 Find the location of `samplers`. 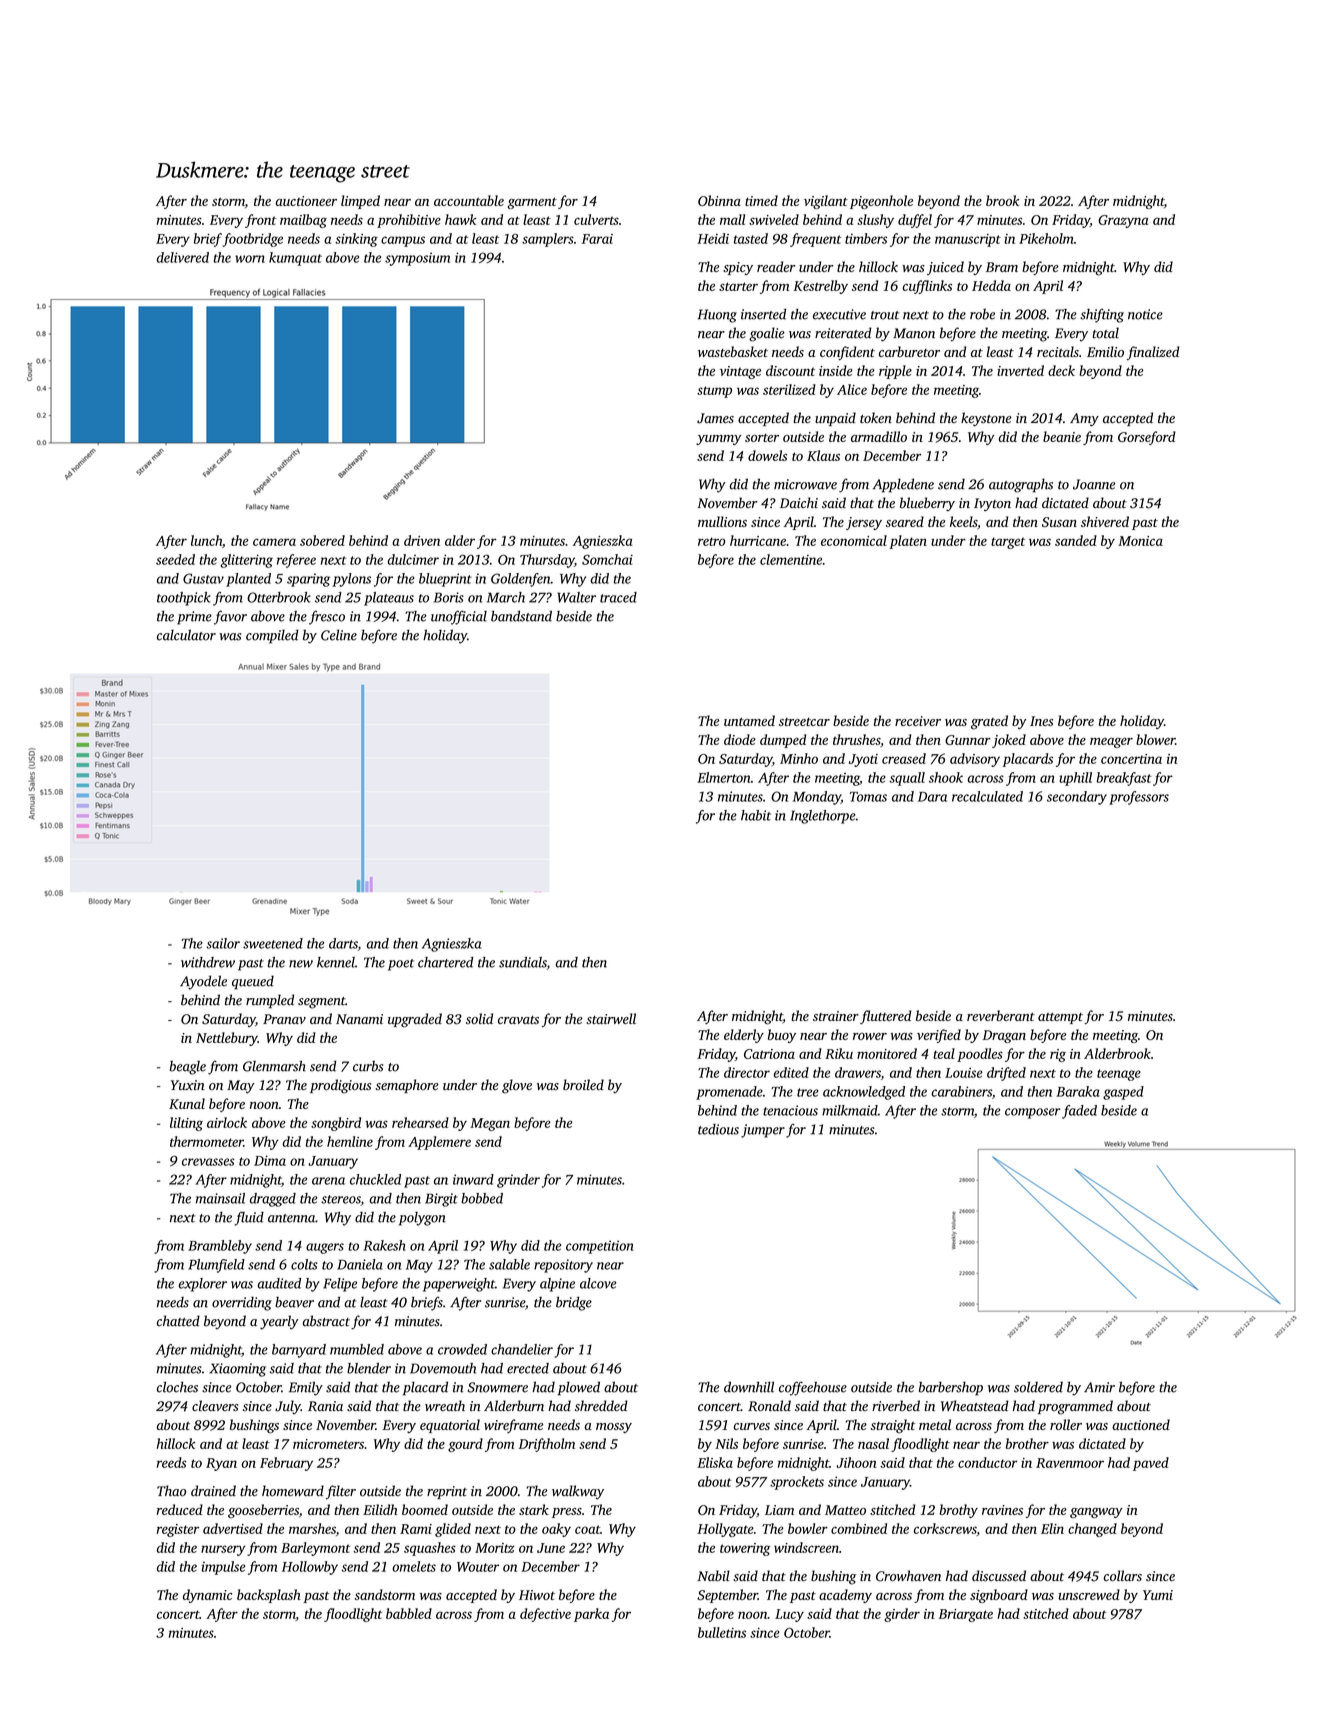

samplers is located at coordinates (548, 240).
